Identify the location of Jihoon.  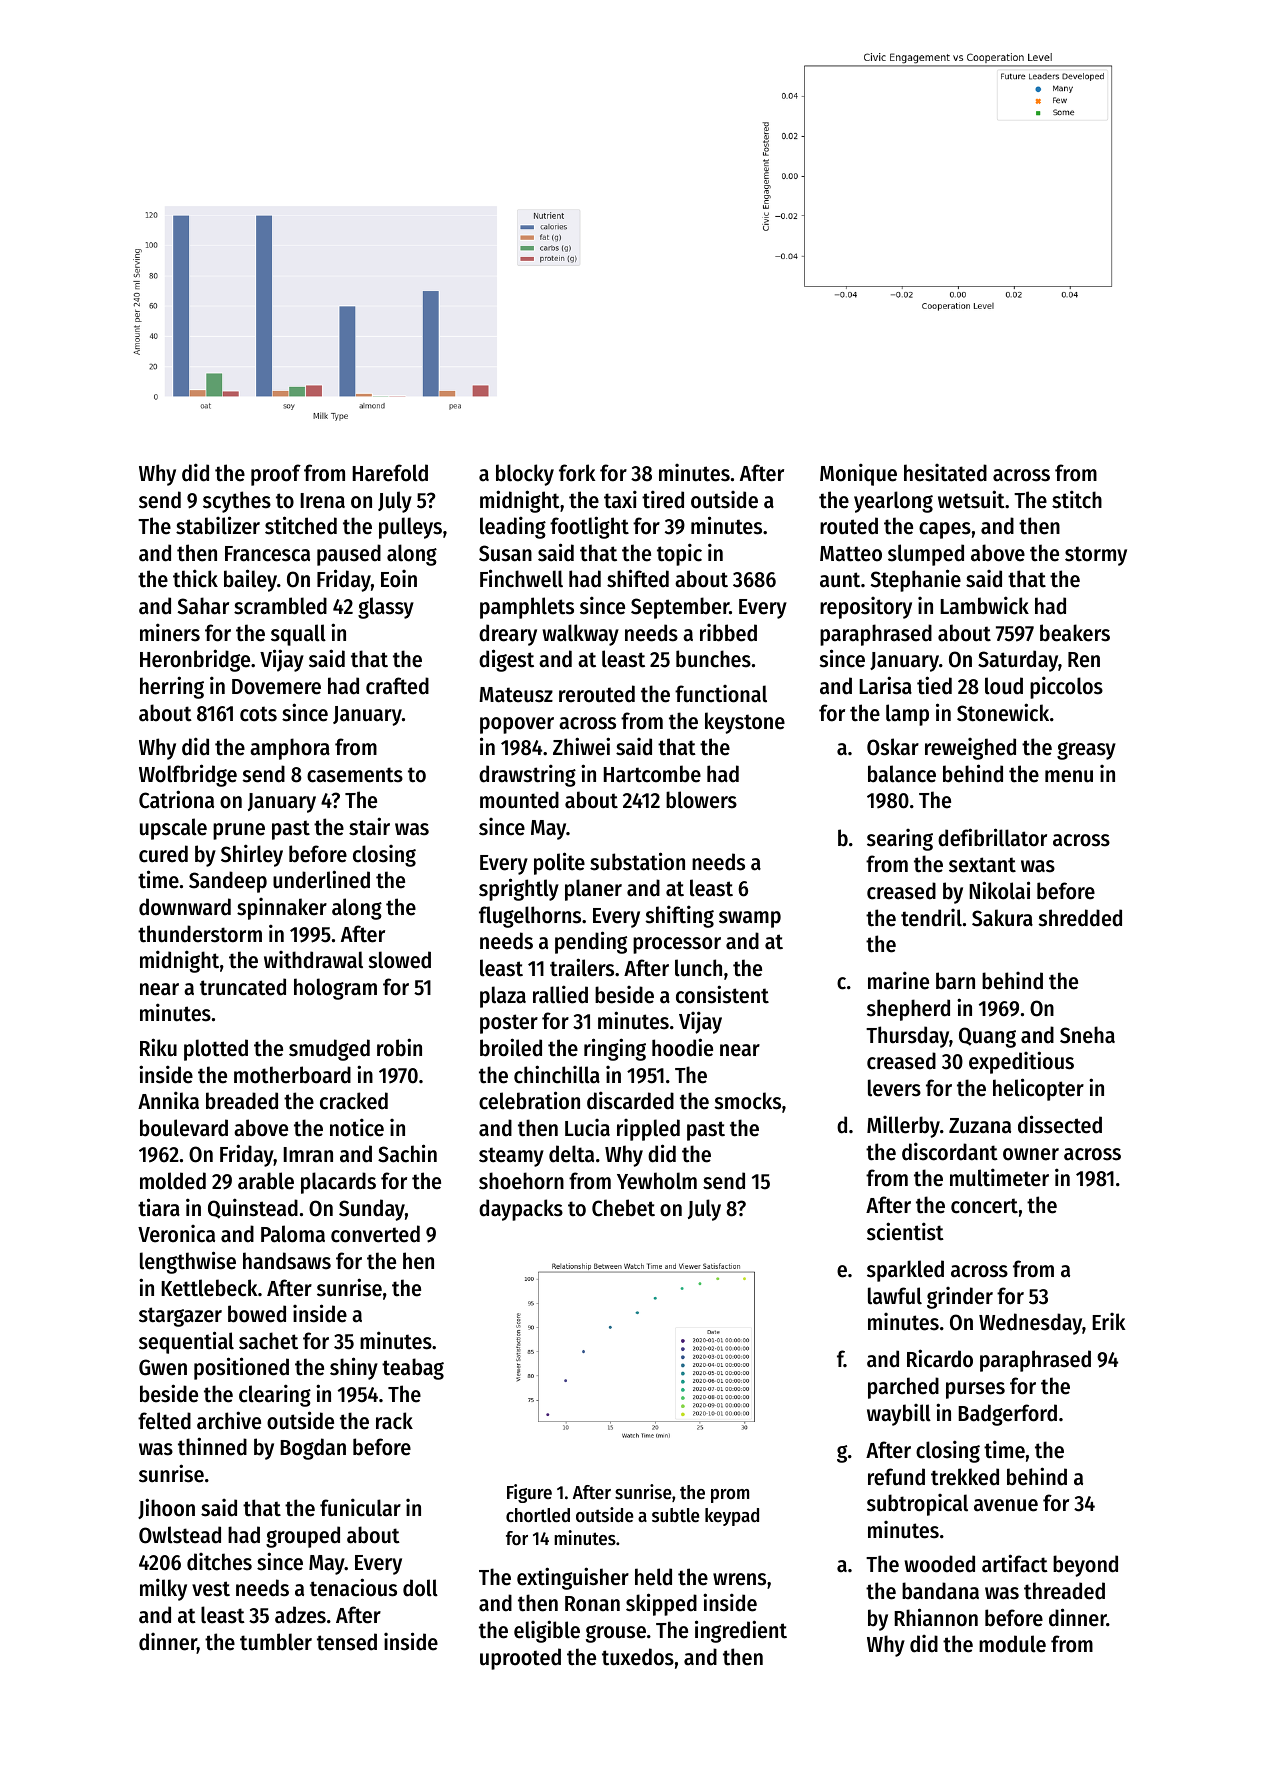
(166, 1508).
